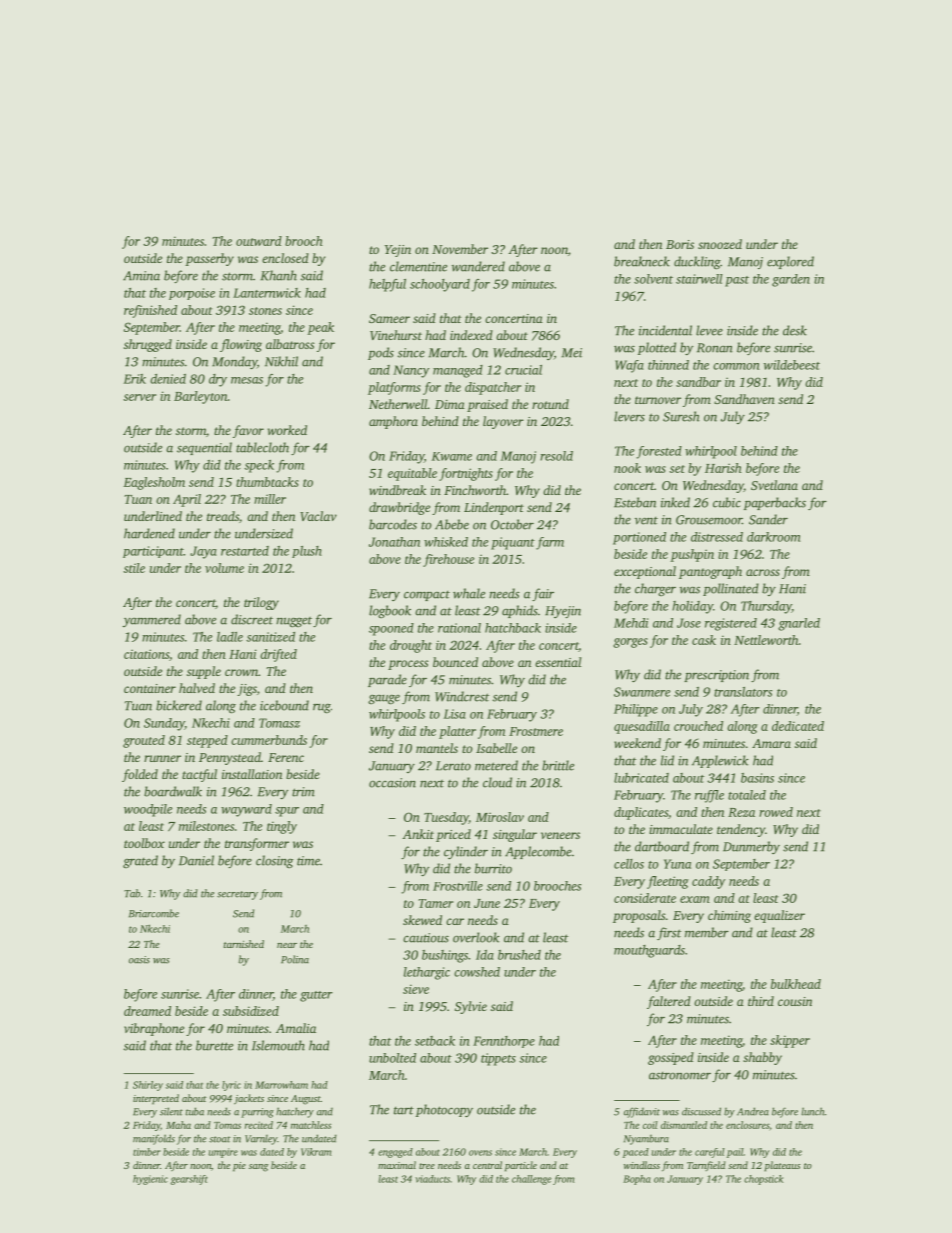 Image resolution: width=952 pixels, height=1233 pixels. Describe the element at coordinates (798, 726) in the screenshot. I see `dedicated` at that location.
